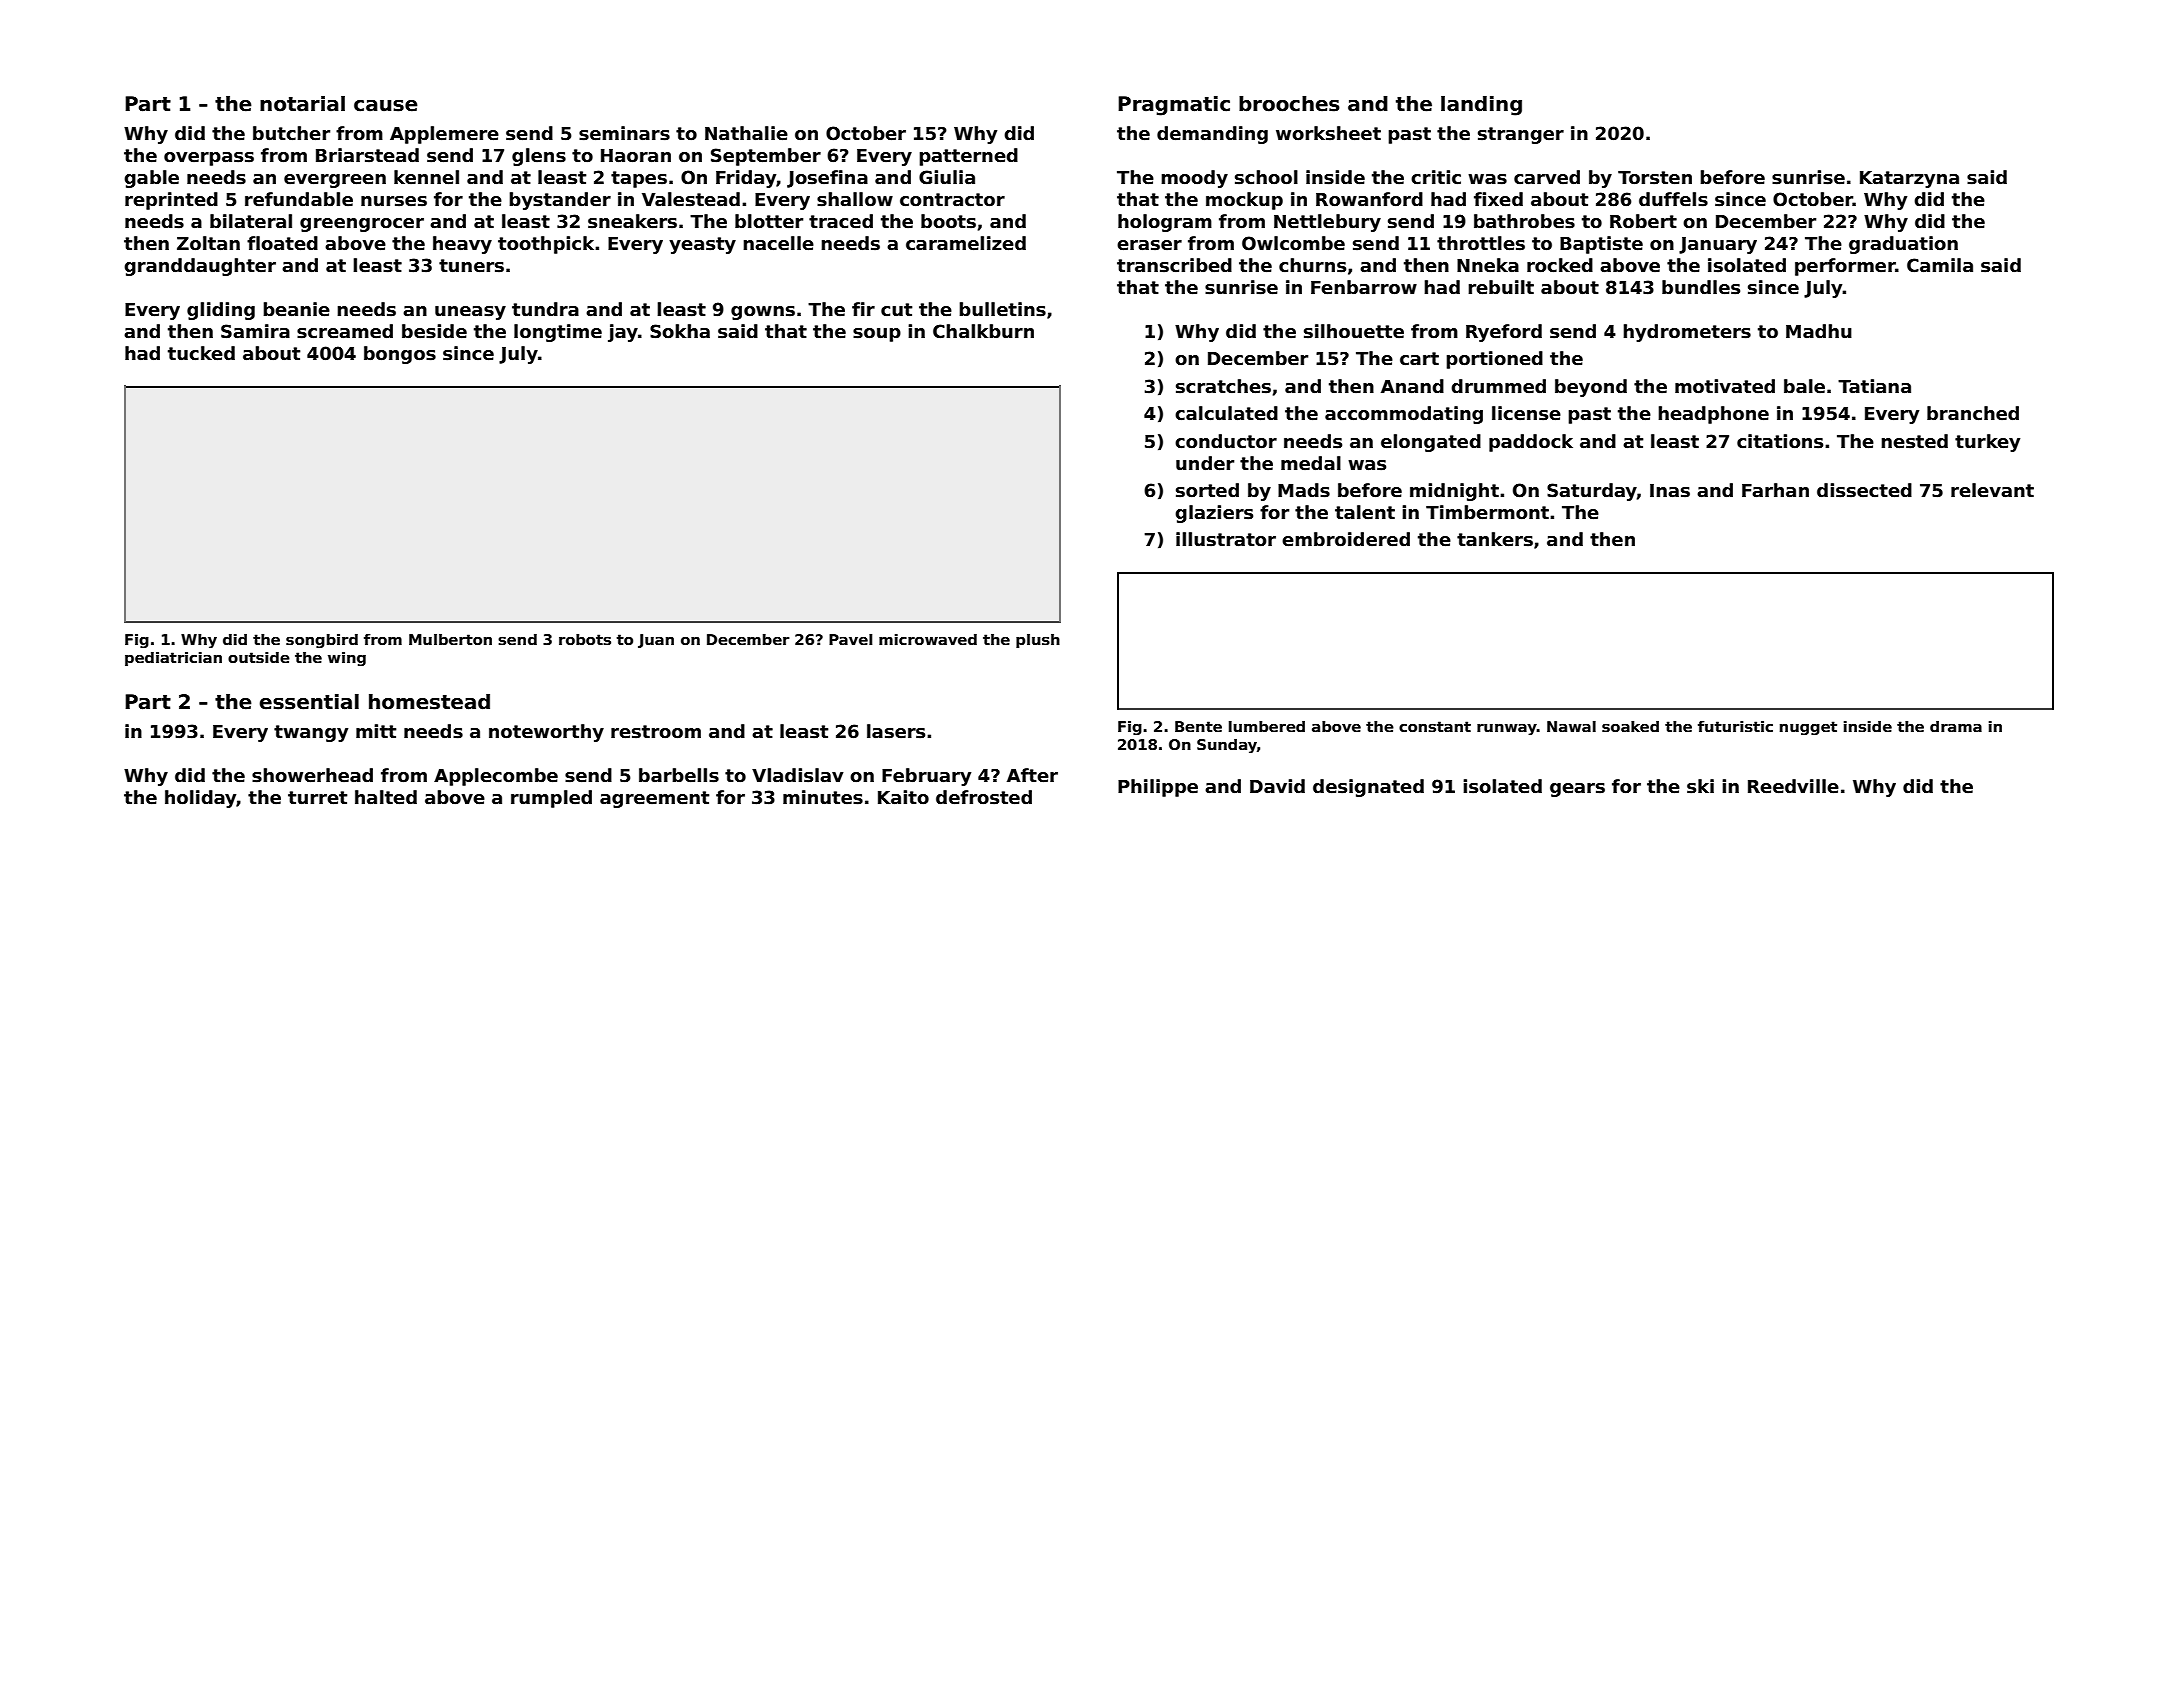 This document has width=2178, height=1683. What do you see at coordinates (1481, 106) in the document?
I see `landing` at bounding box center [1481, 106].
